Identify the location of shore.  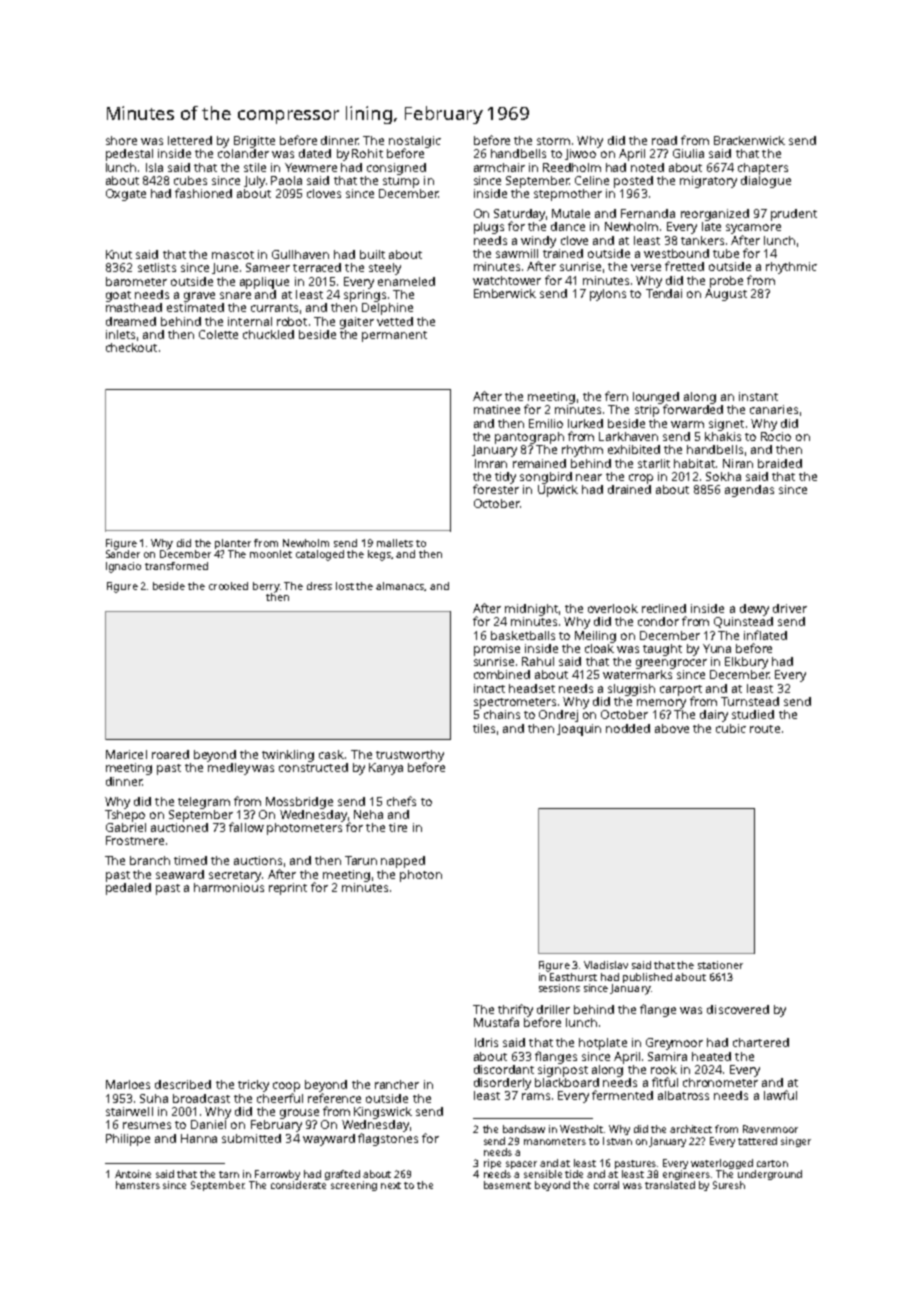
(121, 140).
